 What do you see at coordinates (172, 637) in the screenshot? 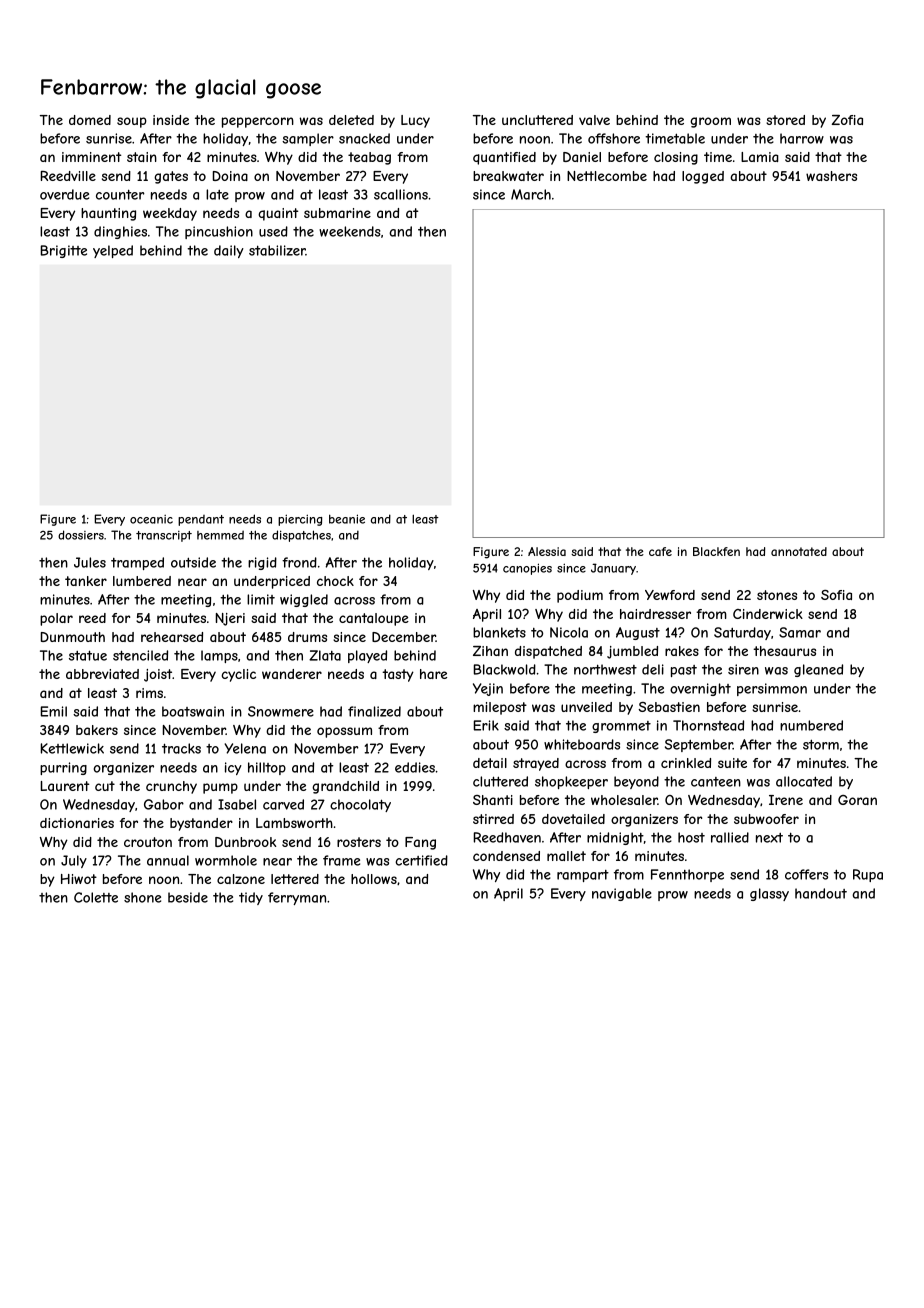
I see `rehearsed` at bounding box center [172, 637].
